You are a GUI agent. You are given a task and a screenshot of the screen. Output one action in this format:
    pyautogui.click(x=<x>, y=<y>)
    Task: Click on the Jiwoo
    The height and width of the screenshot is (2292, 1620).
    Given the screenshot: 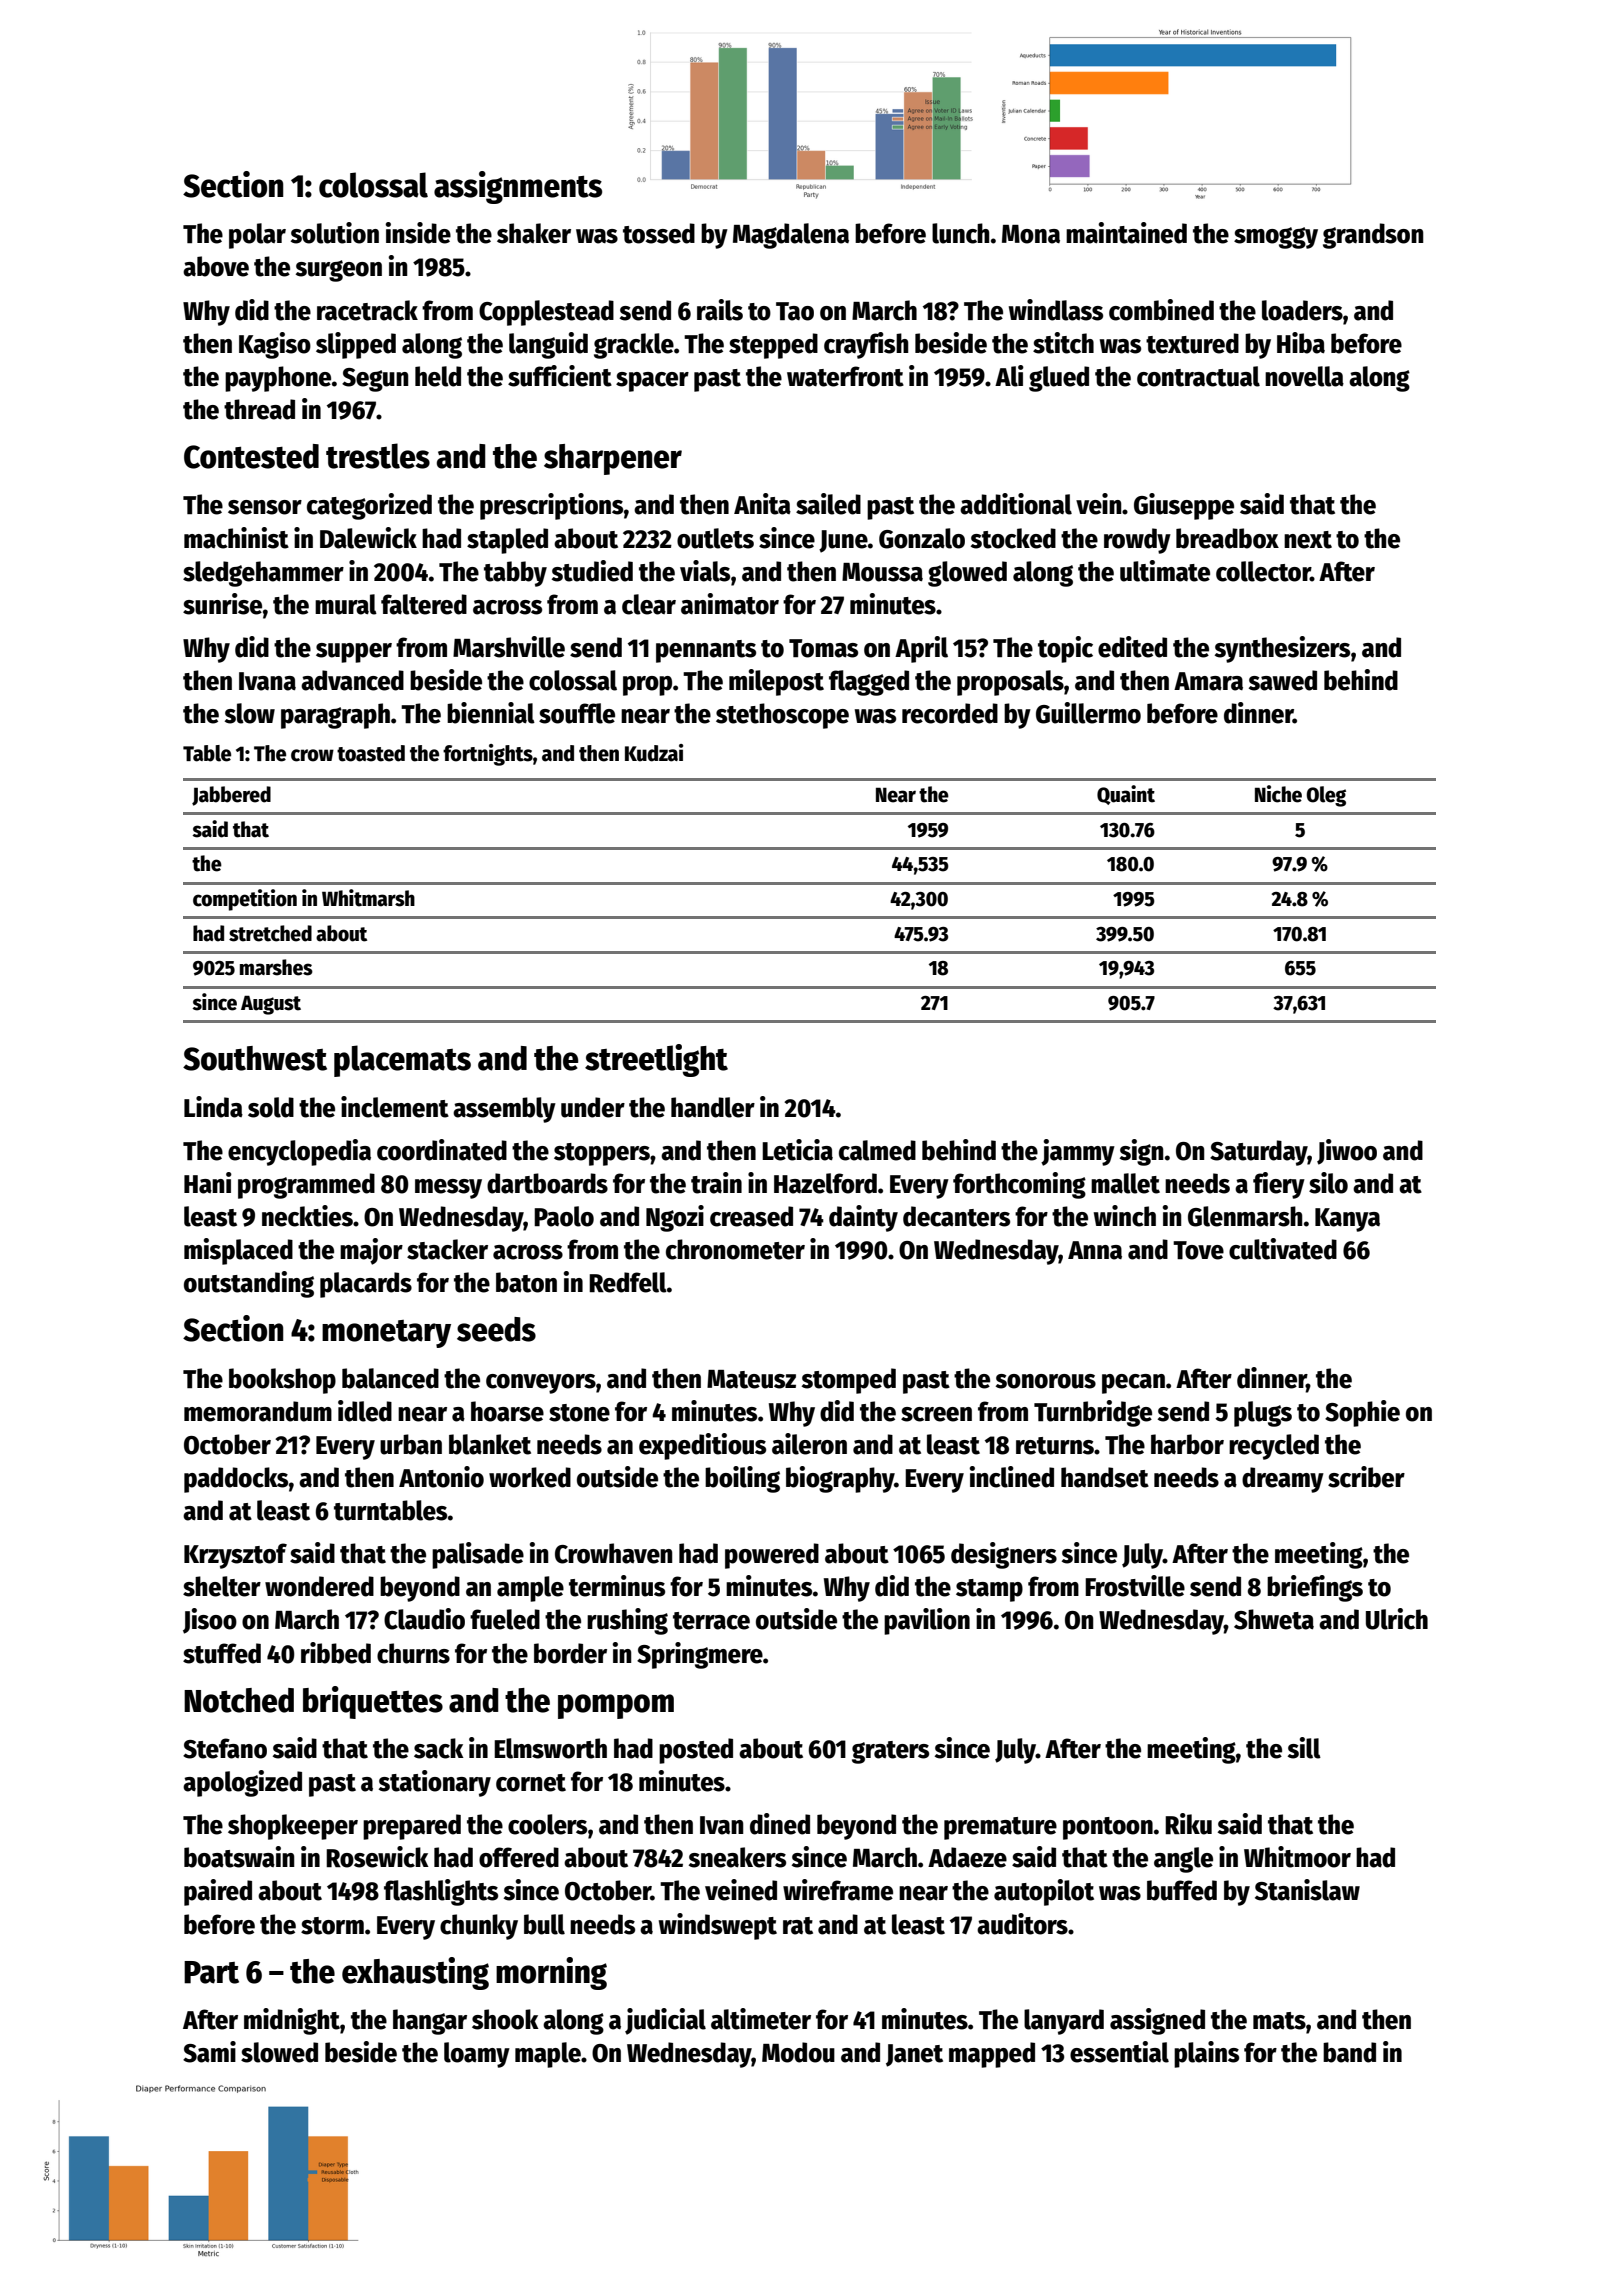 What is the action you would take?
    pyautogui.click(x=1347, y=1152)
